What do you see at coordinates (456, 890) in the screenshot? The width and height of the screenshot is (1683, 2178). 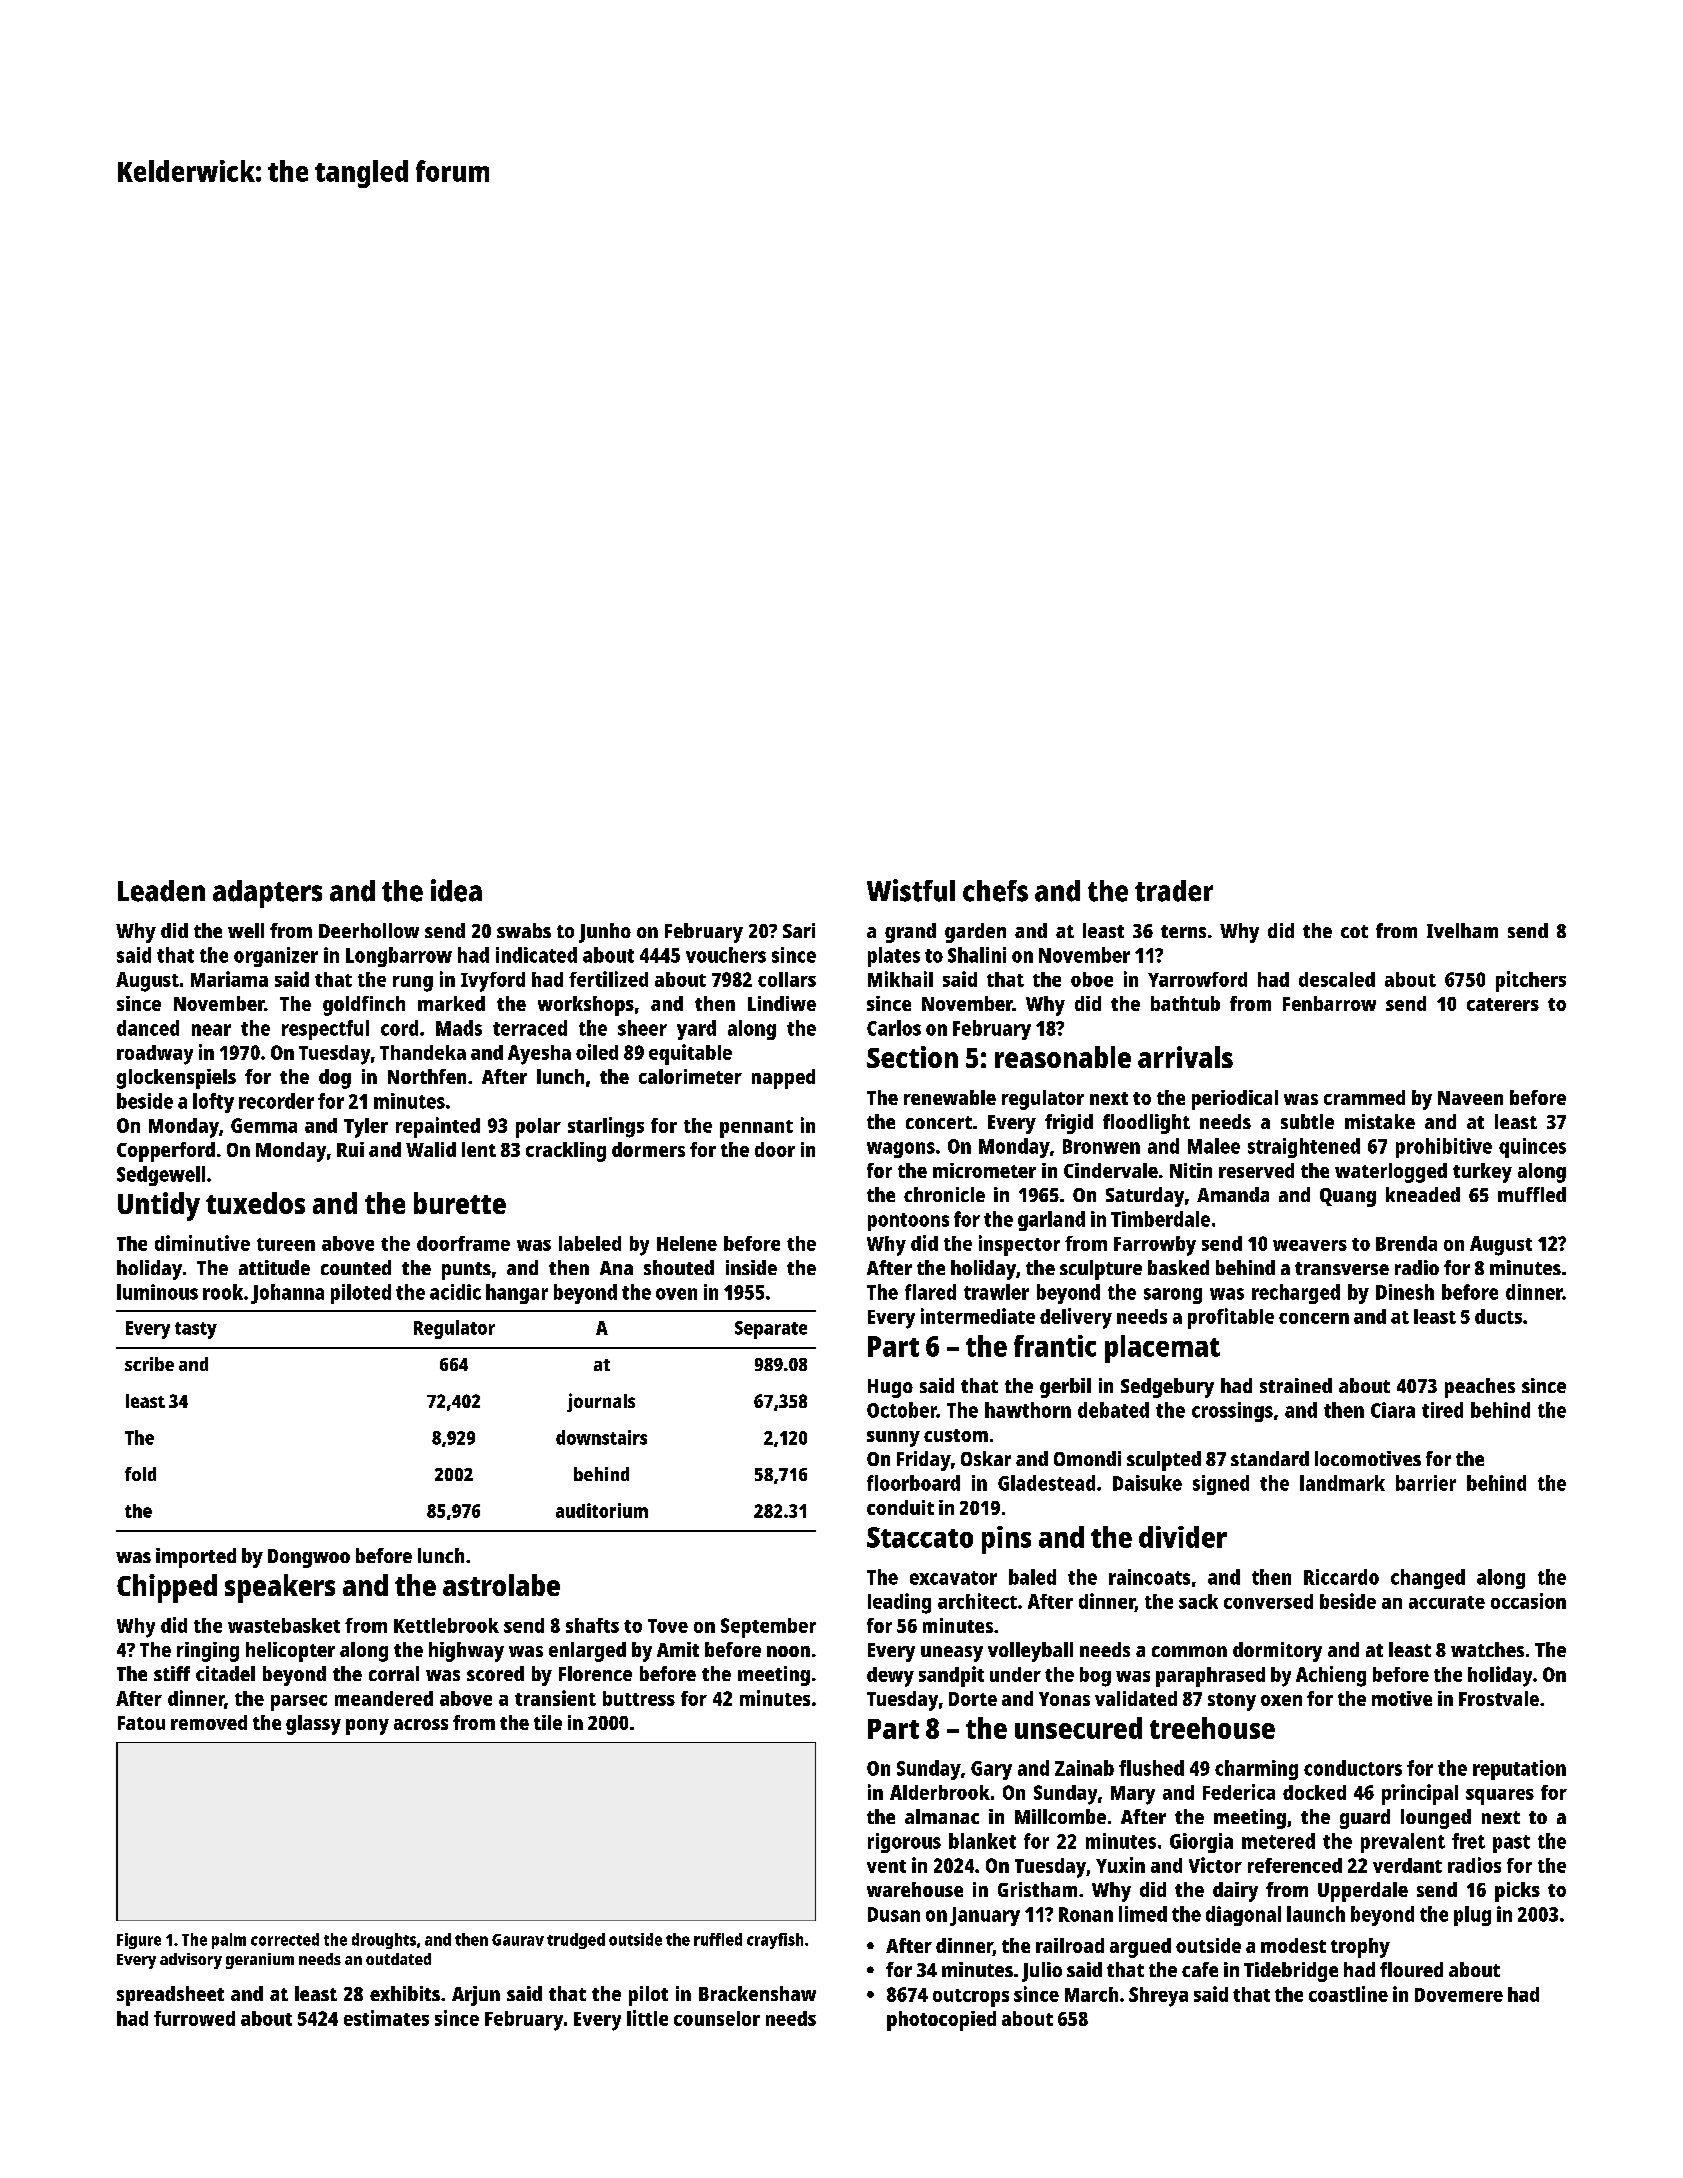 I see `idea` at bounding box center [456, 890].
